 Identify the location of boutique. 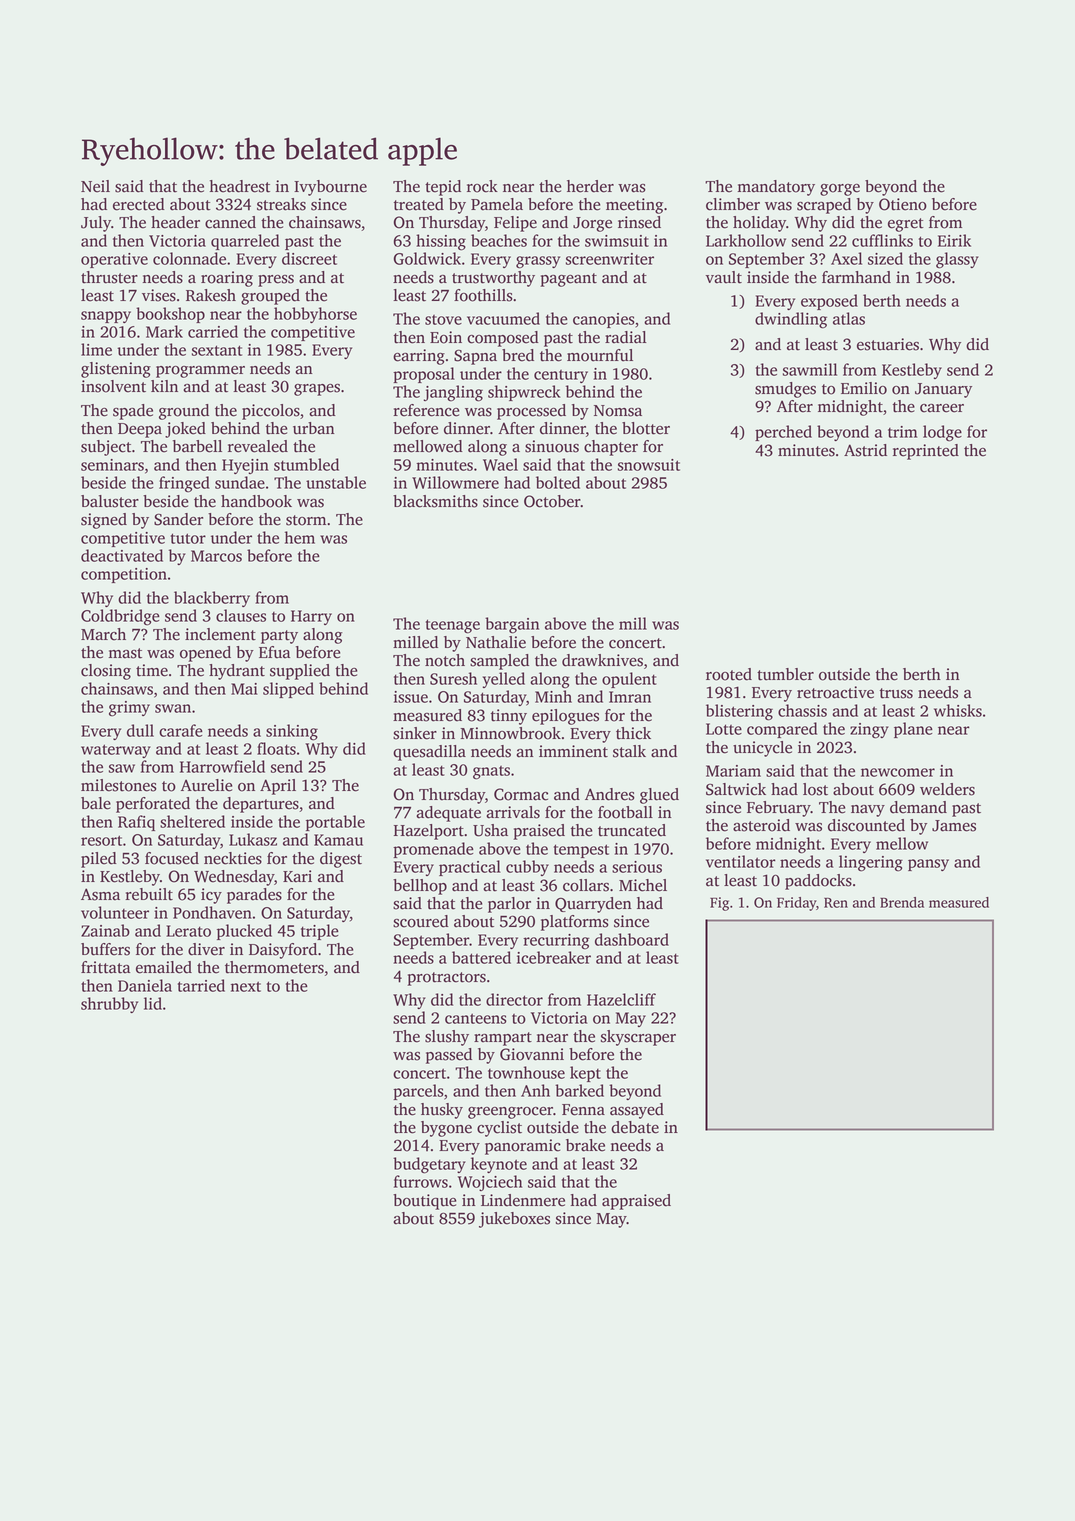
(424, 1202).
